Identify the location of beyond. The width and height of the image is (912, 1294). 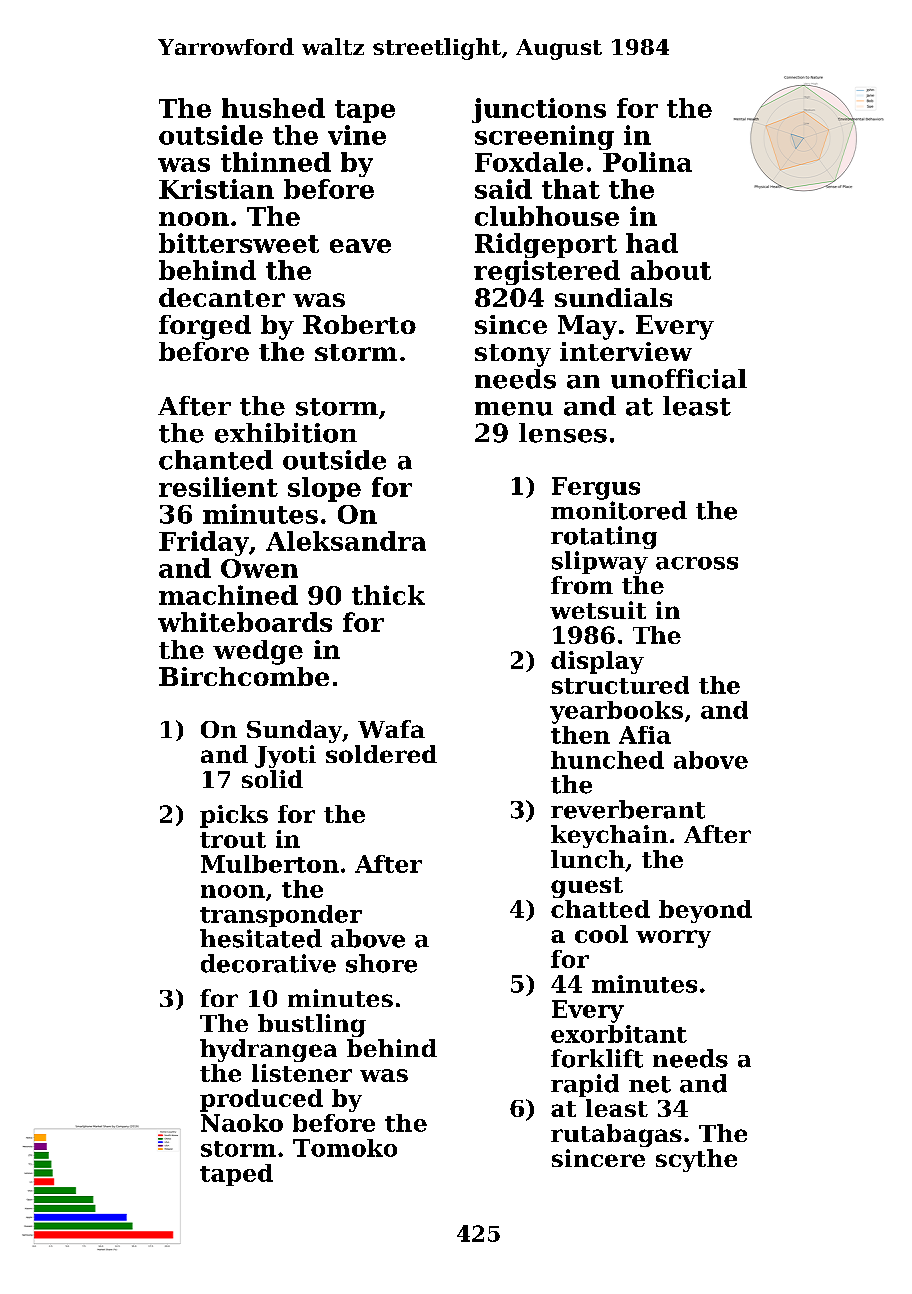
(705, 911).
